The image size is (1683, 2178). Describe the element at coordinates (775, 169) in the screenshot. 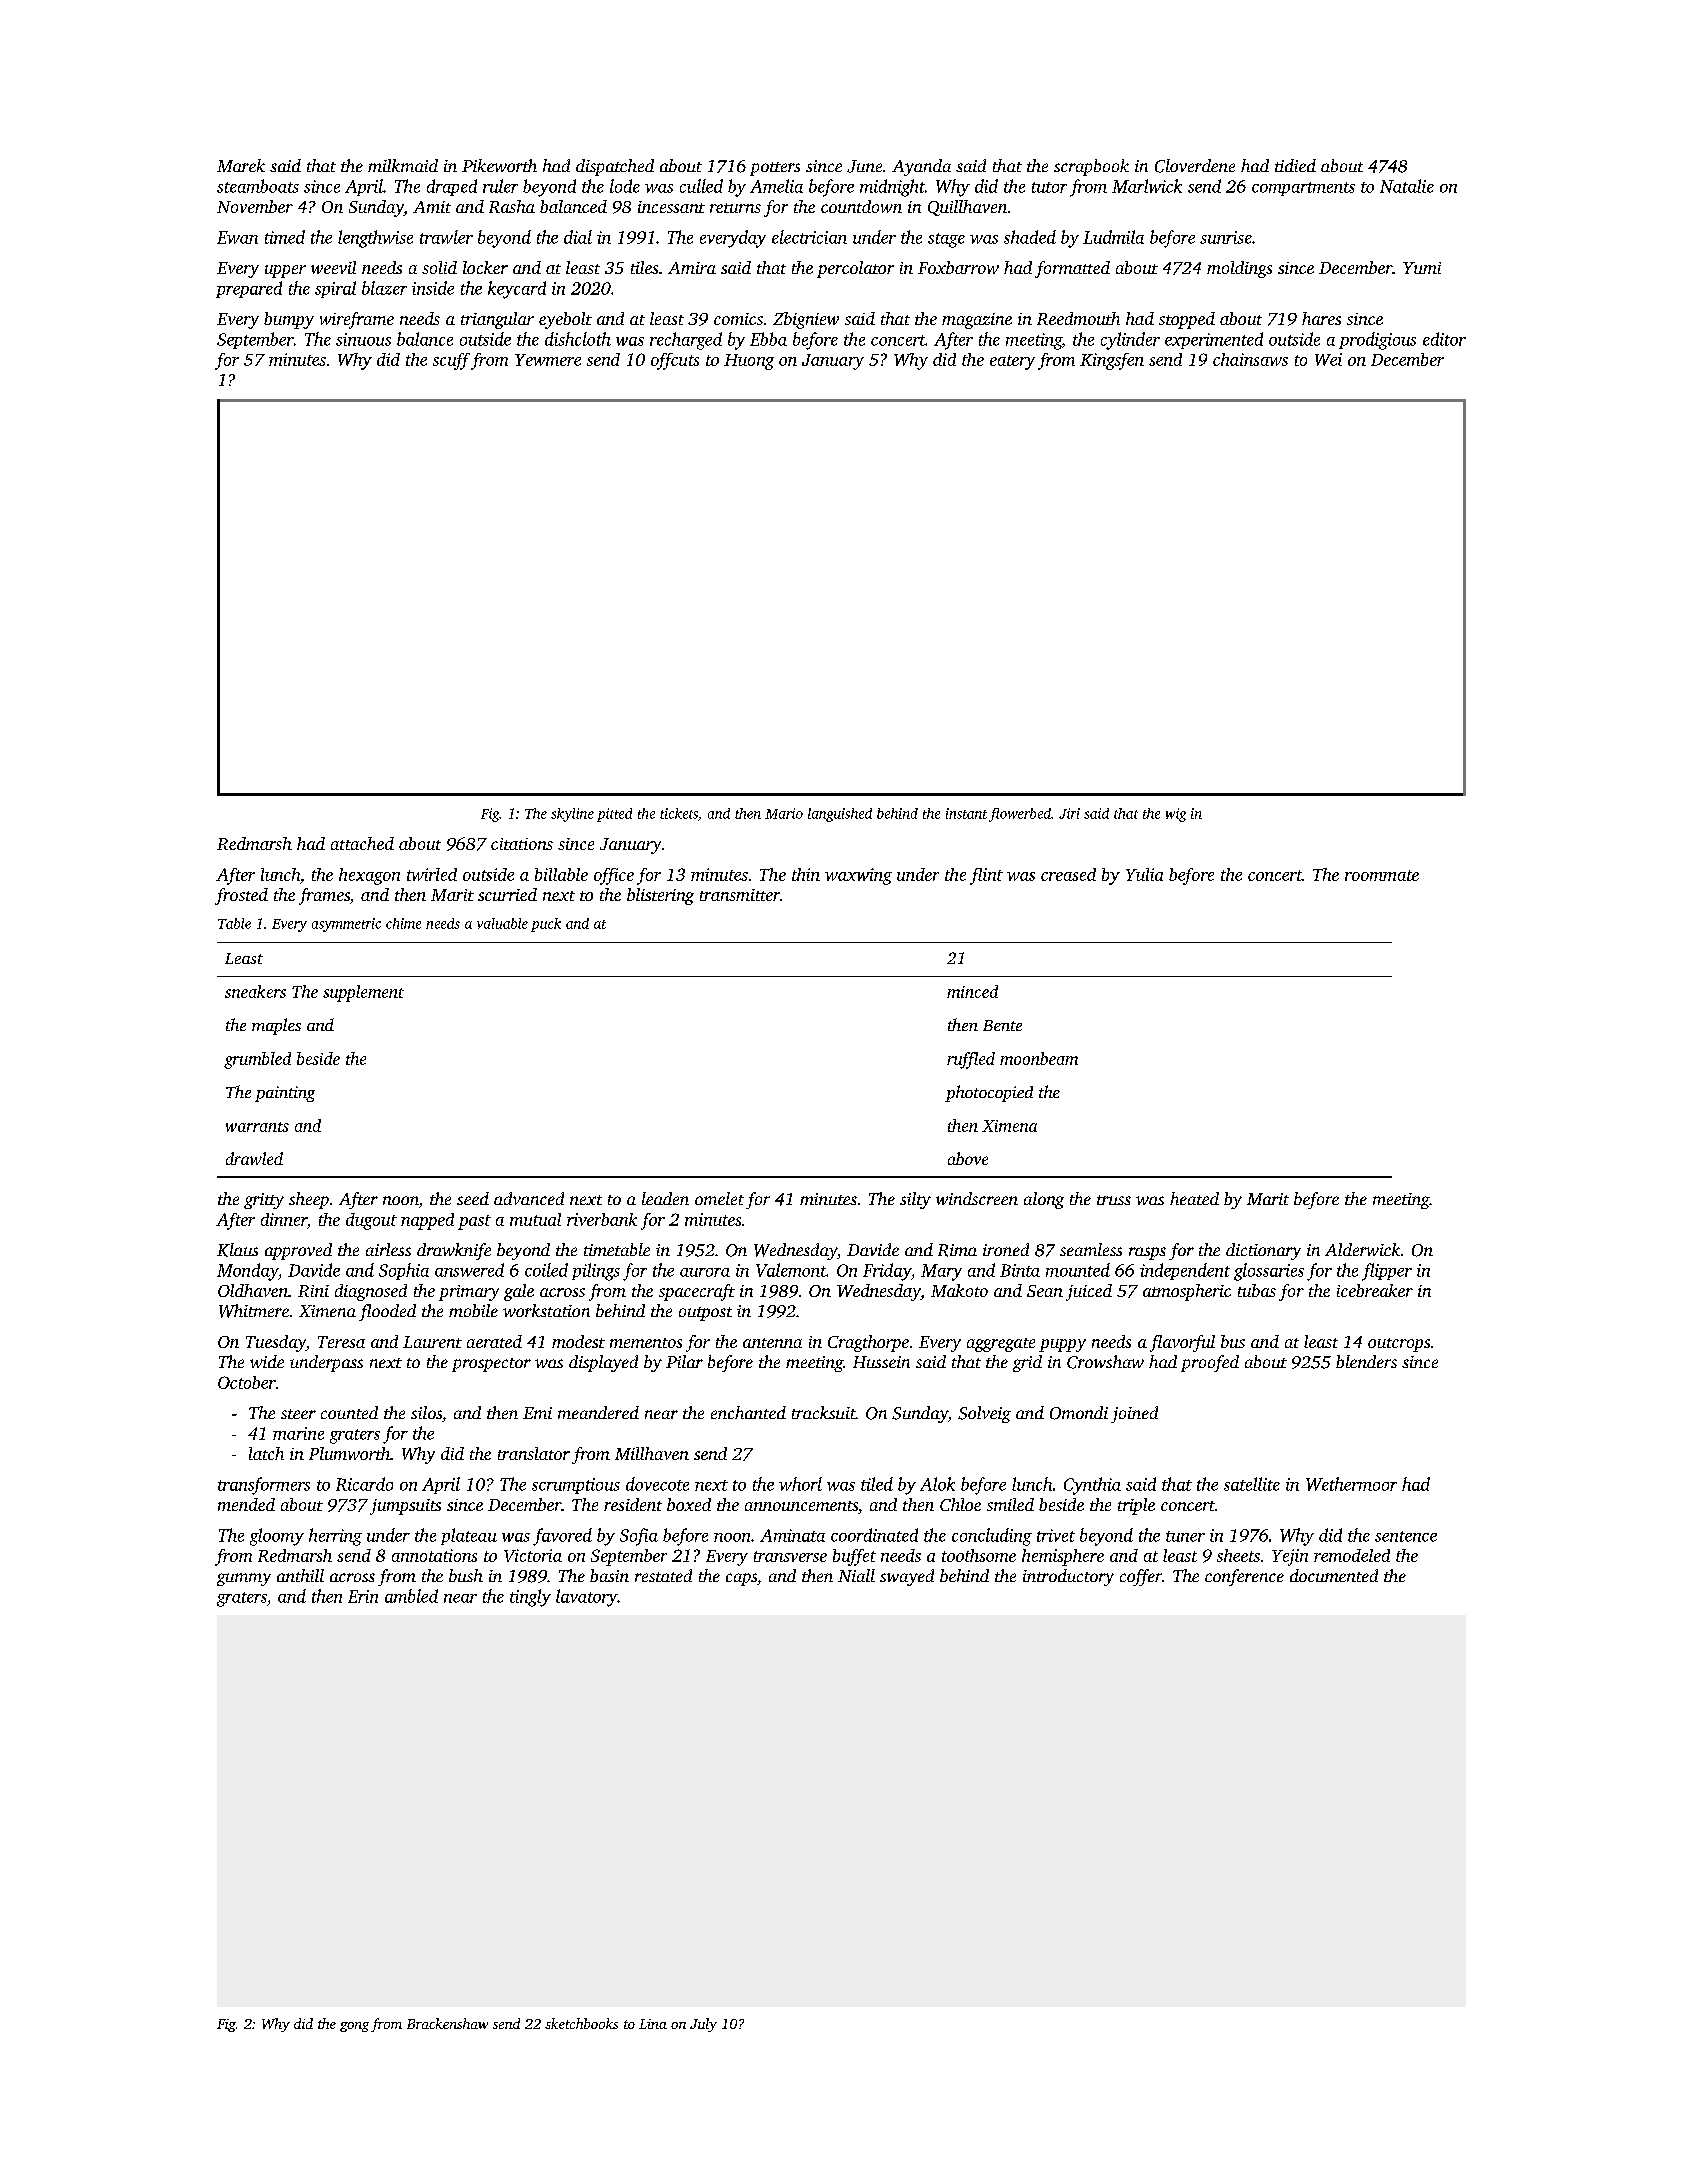

I see `potters` at that location.
